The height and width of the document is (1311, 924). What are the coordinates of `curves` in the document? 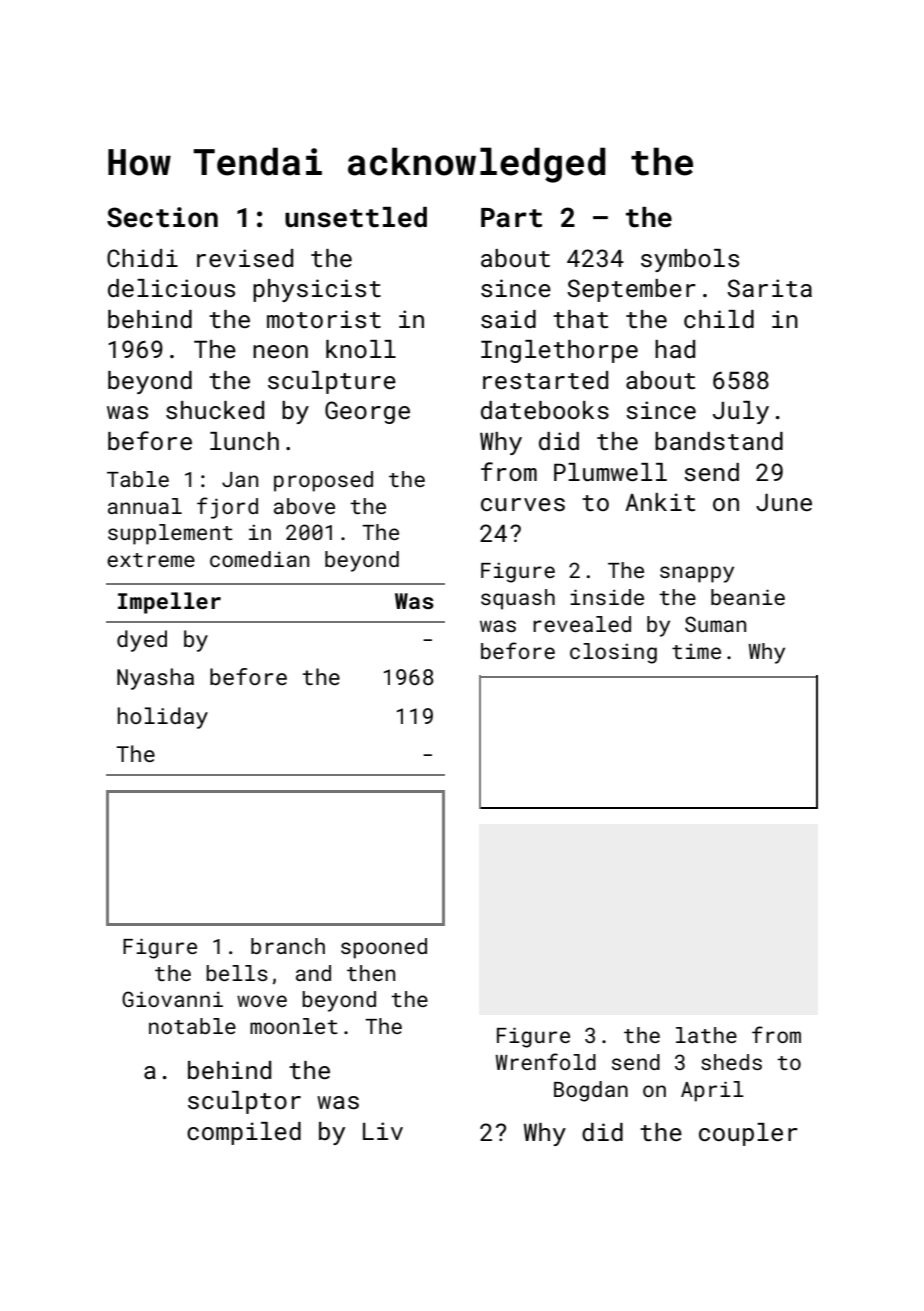 It's located at (523, 504).
